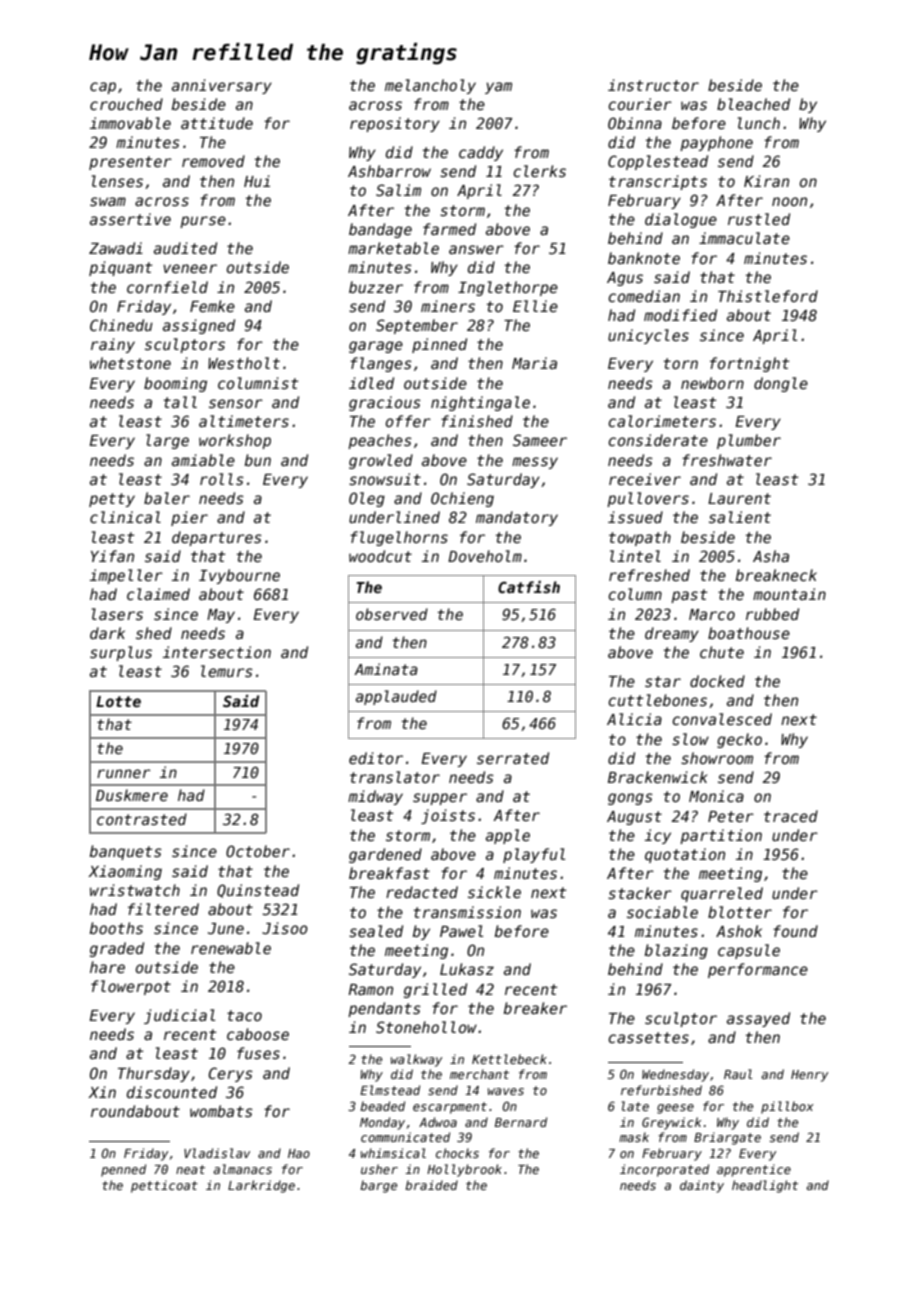 This image has height=1308, width=924. Describe the element at coordinates (396, 697) in the image. I see `applauded` at that location.
